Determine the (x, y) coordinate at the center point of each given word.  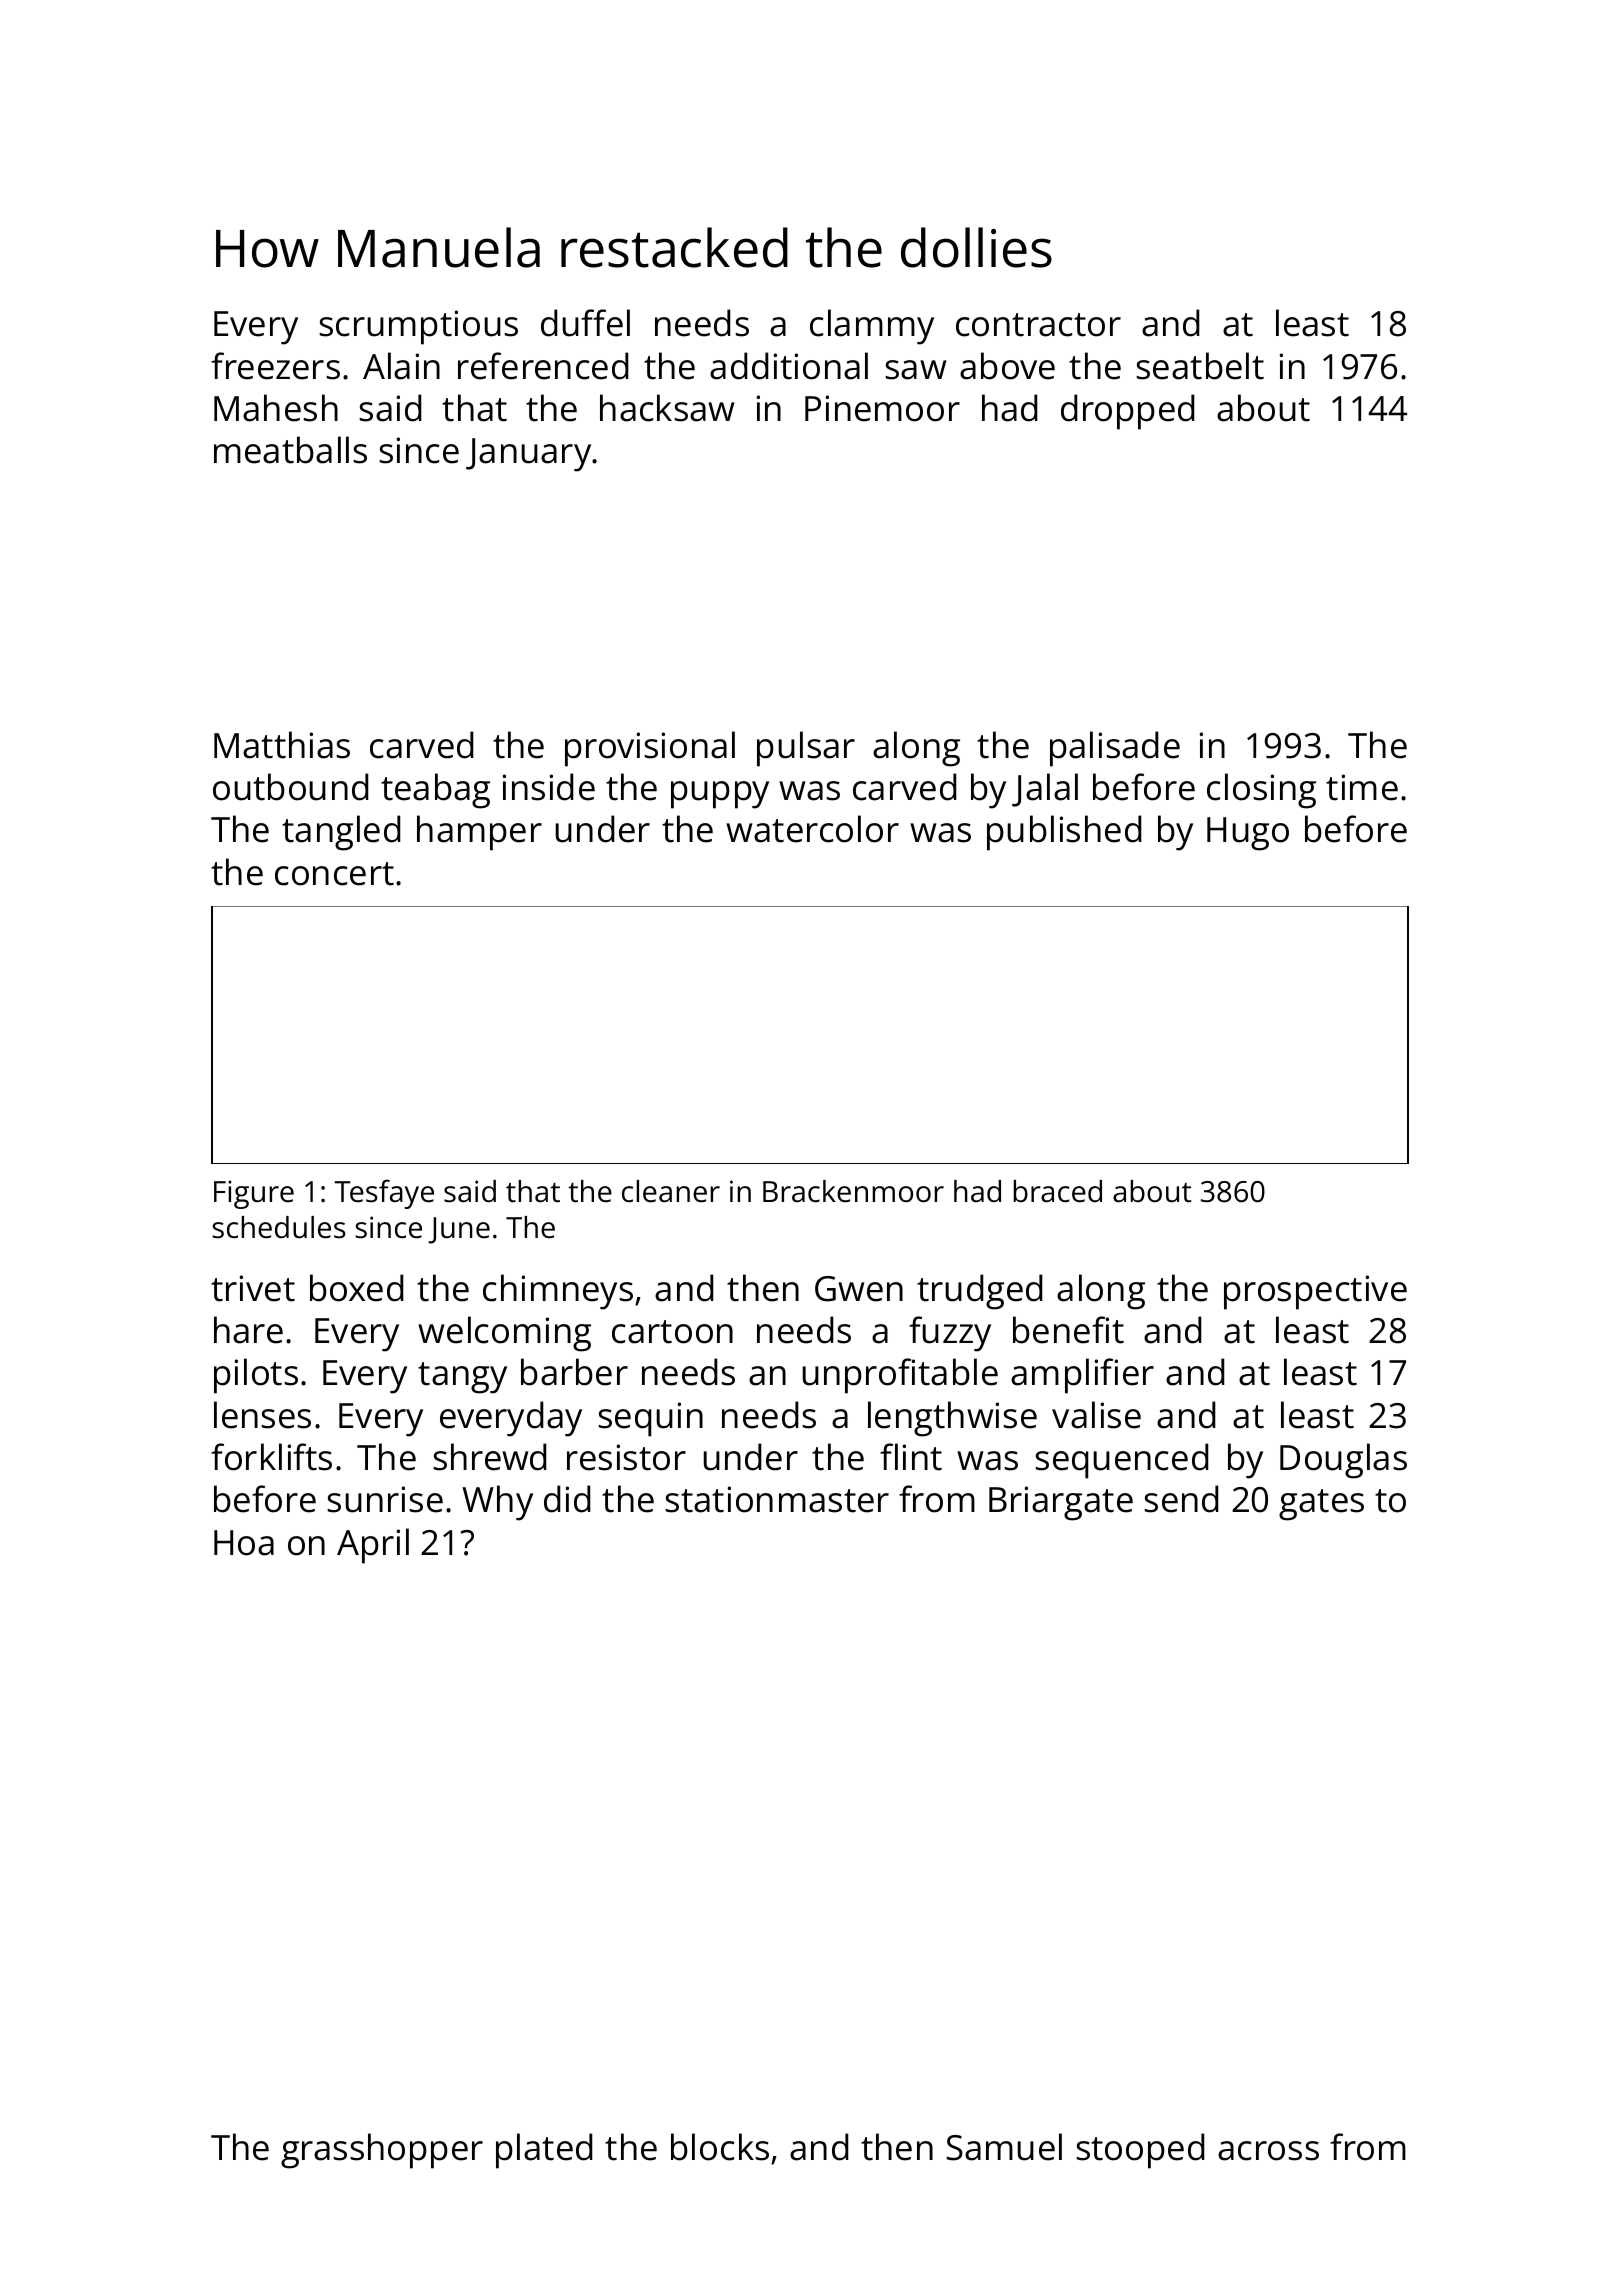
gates (1321, 1505)
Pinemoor (882, 408)
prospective (1315, 1292)
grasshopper (382, 2151)
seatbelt (1200, 366)
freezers (275, 366)
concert (334, 874)
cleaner (671, 1191)
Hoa (244, 1543)
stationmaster (777, 1499)
